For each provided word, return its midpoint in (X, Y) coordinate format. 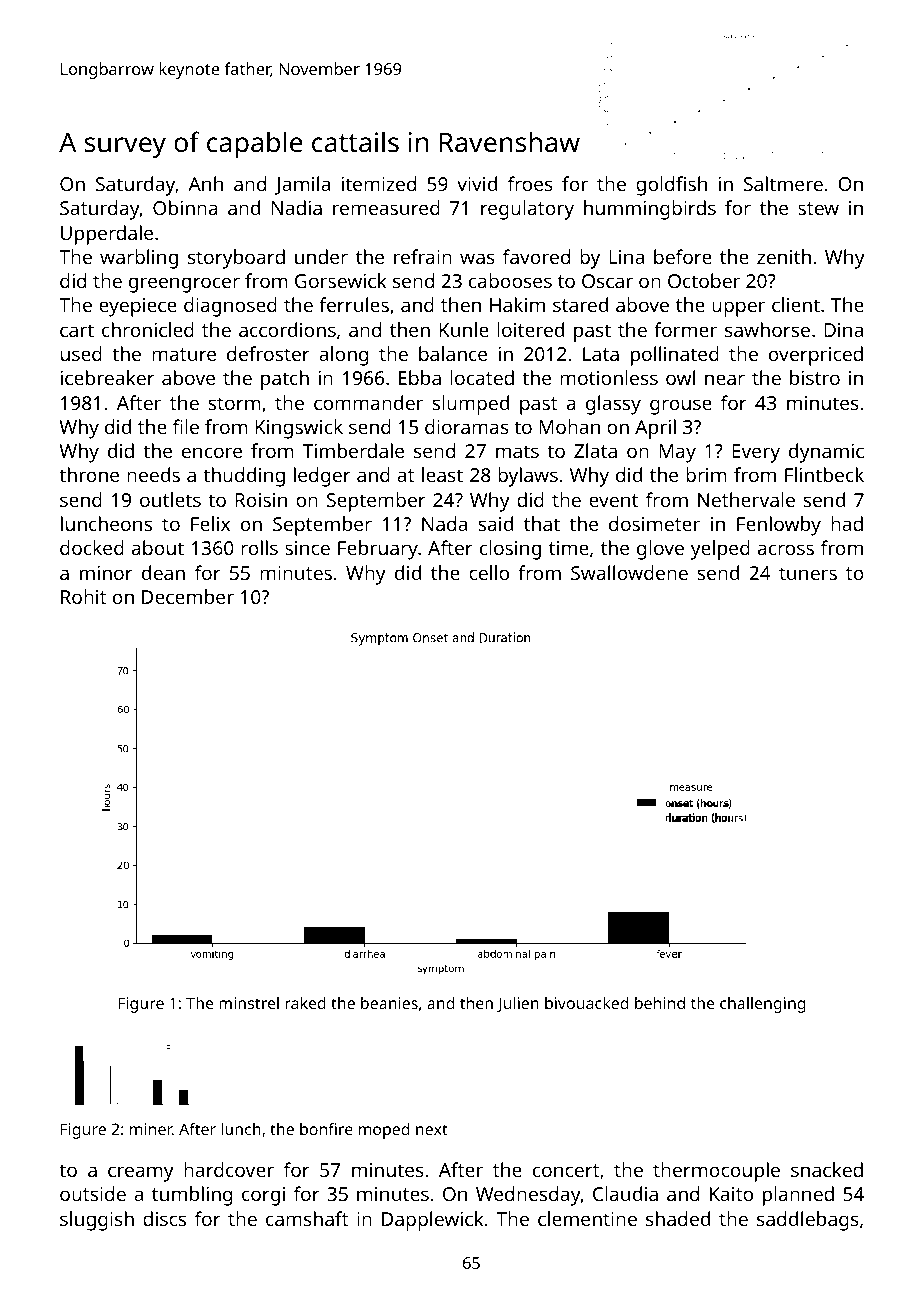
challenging (762, 1005)
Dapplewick (432, 1221)
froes (530, 183)
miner (151, 1129)
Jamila (302, 185)
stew (818, 208)
